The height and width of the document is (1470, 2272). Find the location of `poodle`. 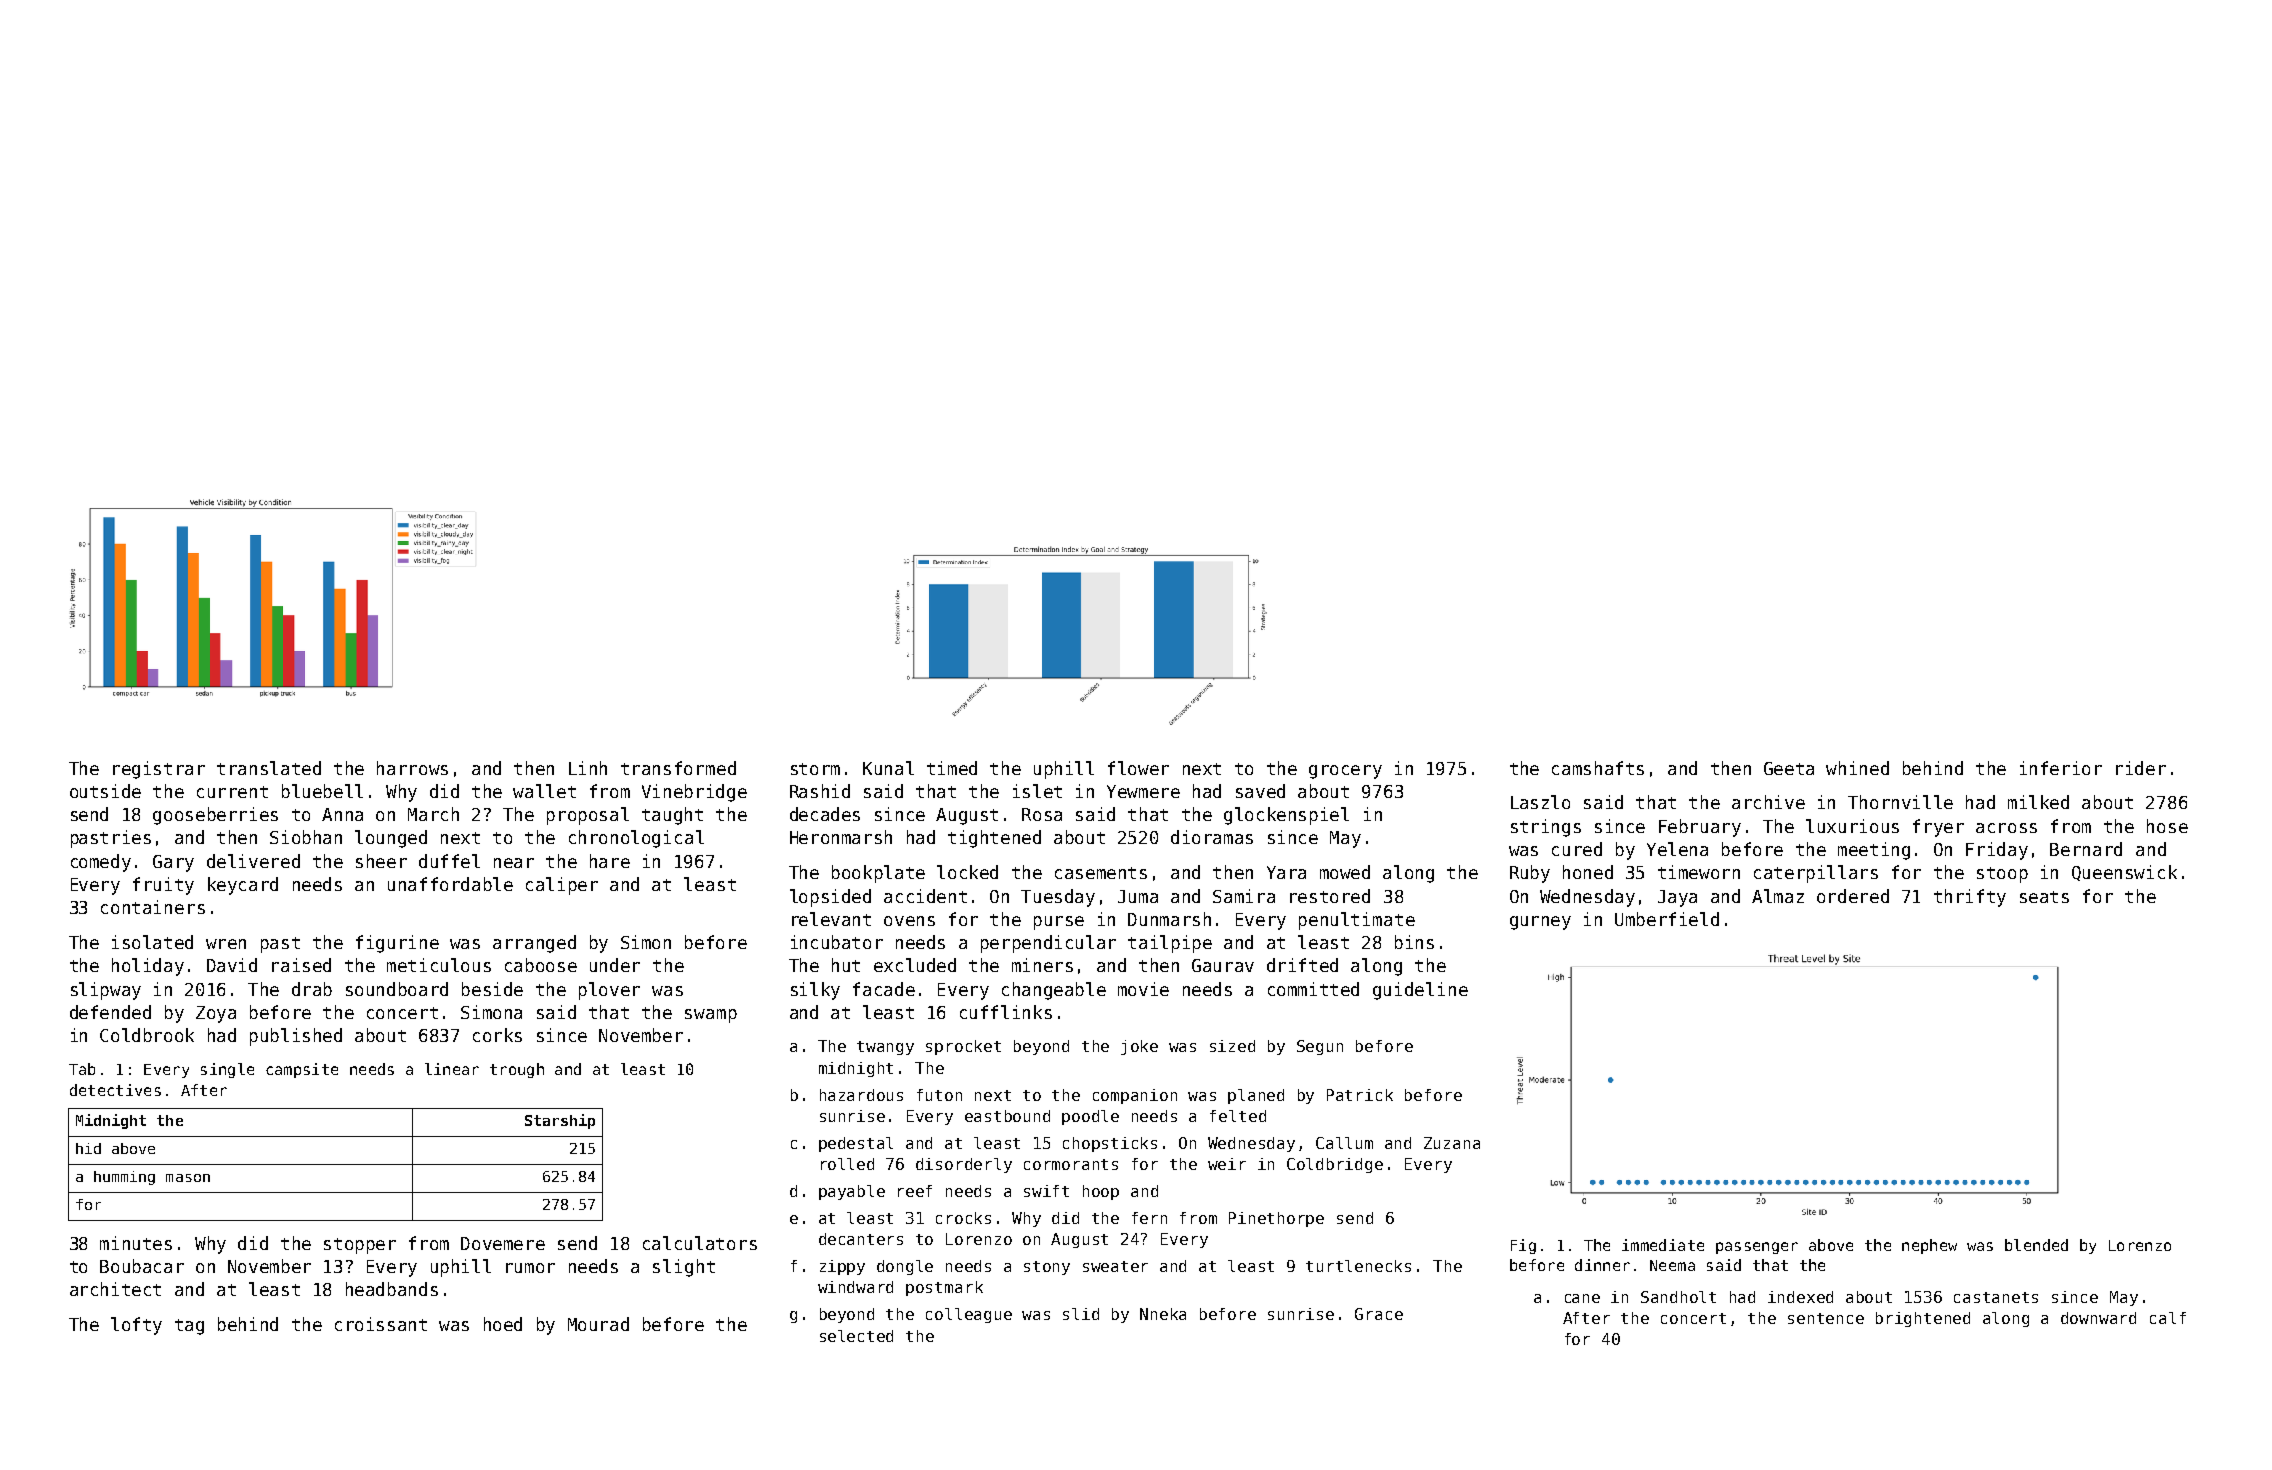

poodle is located at coordinates (1090, 1117).
